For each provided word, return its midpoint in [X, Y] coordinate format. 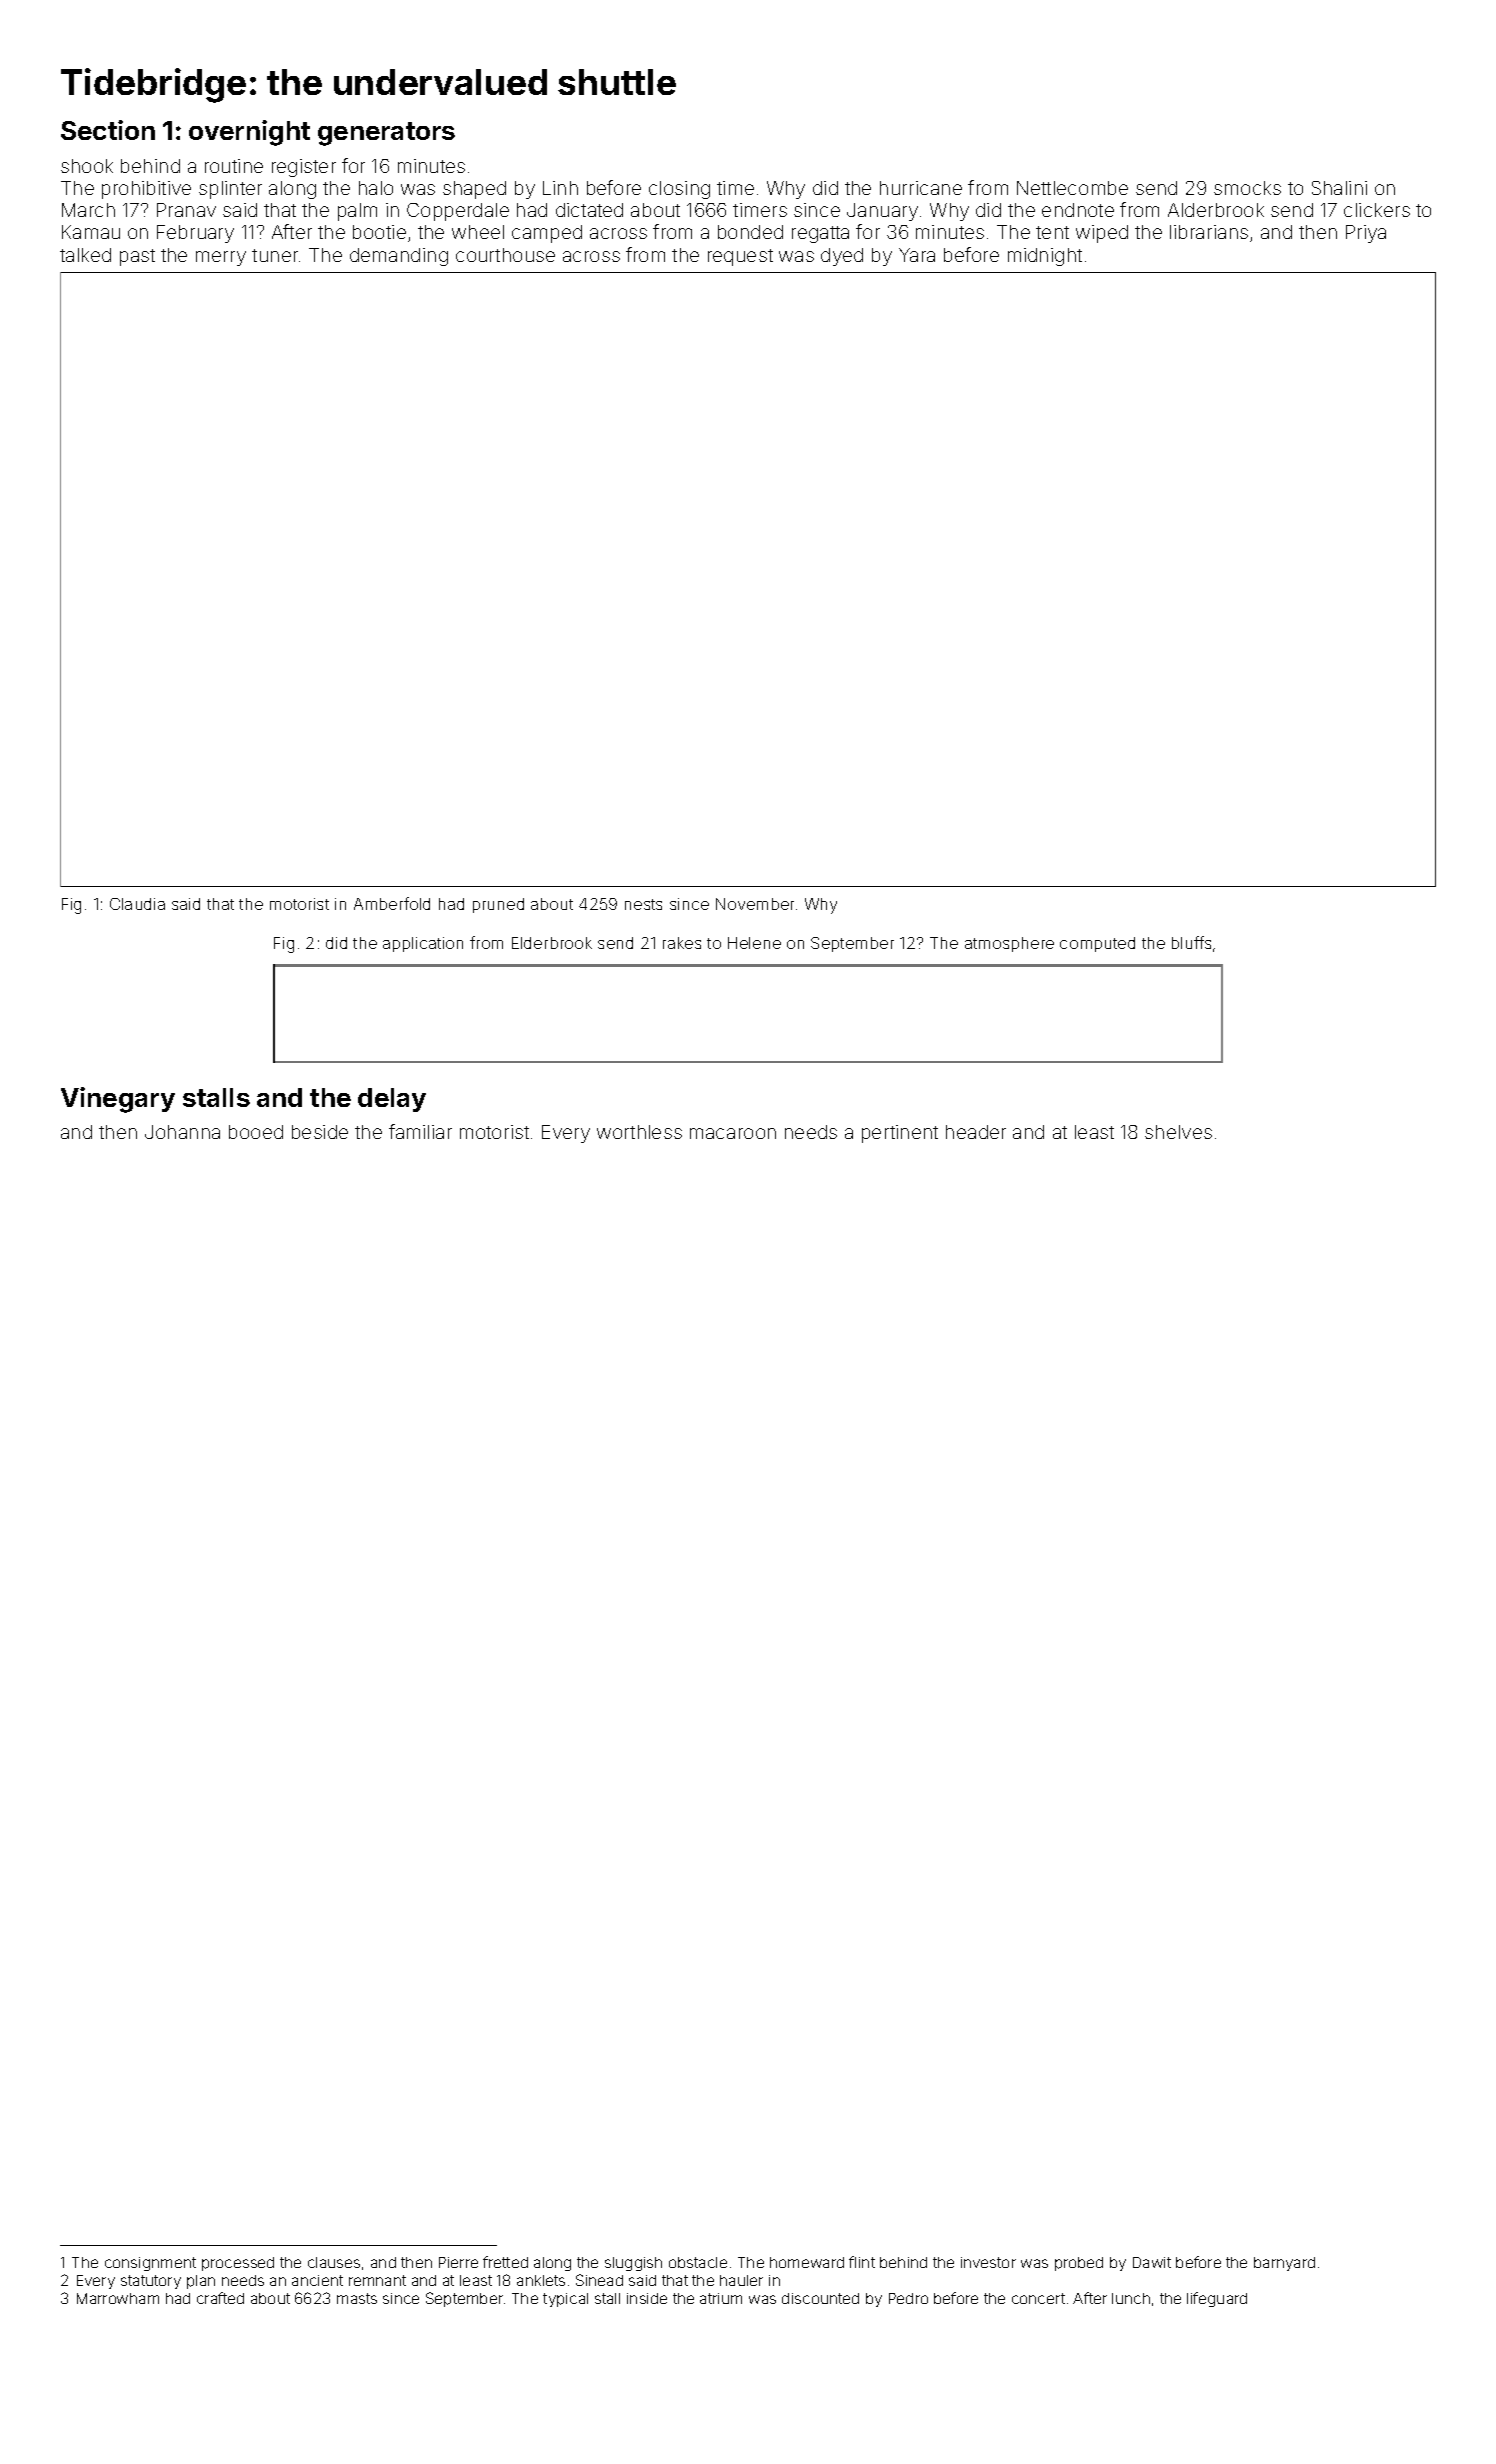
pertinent [900, 1134]
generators [386, 134]
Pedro [908, 2298]
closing [679, 190]
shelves [1178, 1132]
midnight [1045, 257]
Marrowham [118, 2298]
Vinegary [118, 1100]
